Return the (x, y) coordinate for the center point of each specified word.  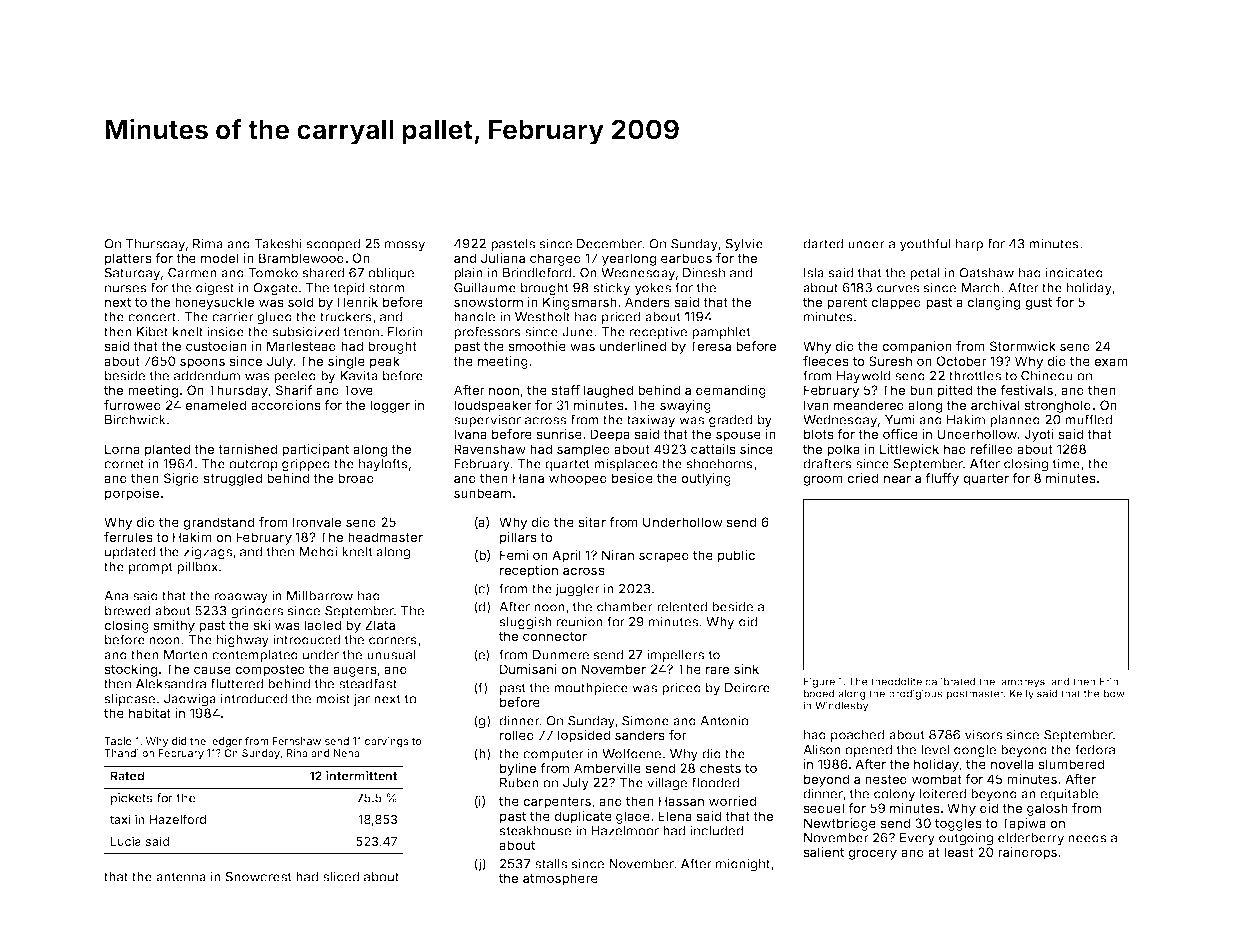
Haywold (863, 377)
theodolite (896, 681)
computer (553, 755)
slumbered (1071, 764)
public (736, 556)
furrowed (132, 405)
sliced (341, 876)
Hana (528, 478)
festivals (1026, 390)
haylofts (383, 465)
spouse (738, 436)
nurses (126, 289)
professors (487, 332)
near (897, 479)
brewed (127, 611)
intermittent (362, 776)
